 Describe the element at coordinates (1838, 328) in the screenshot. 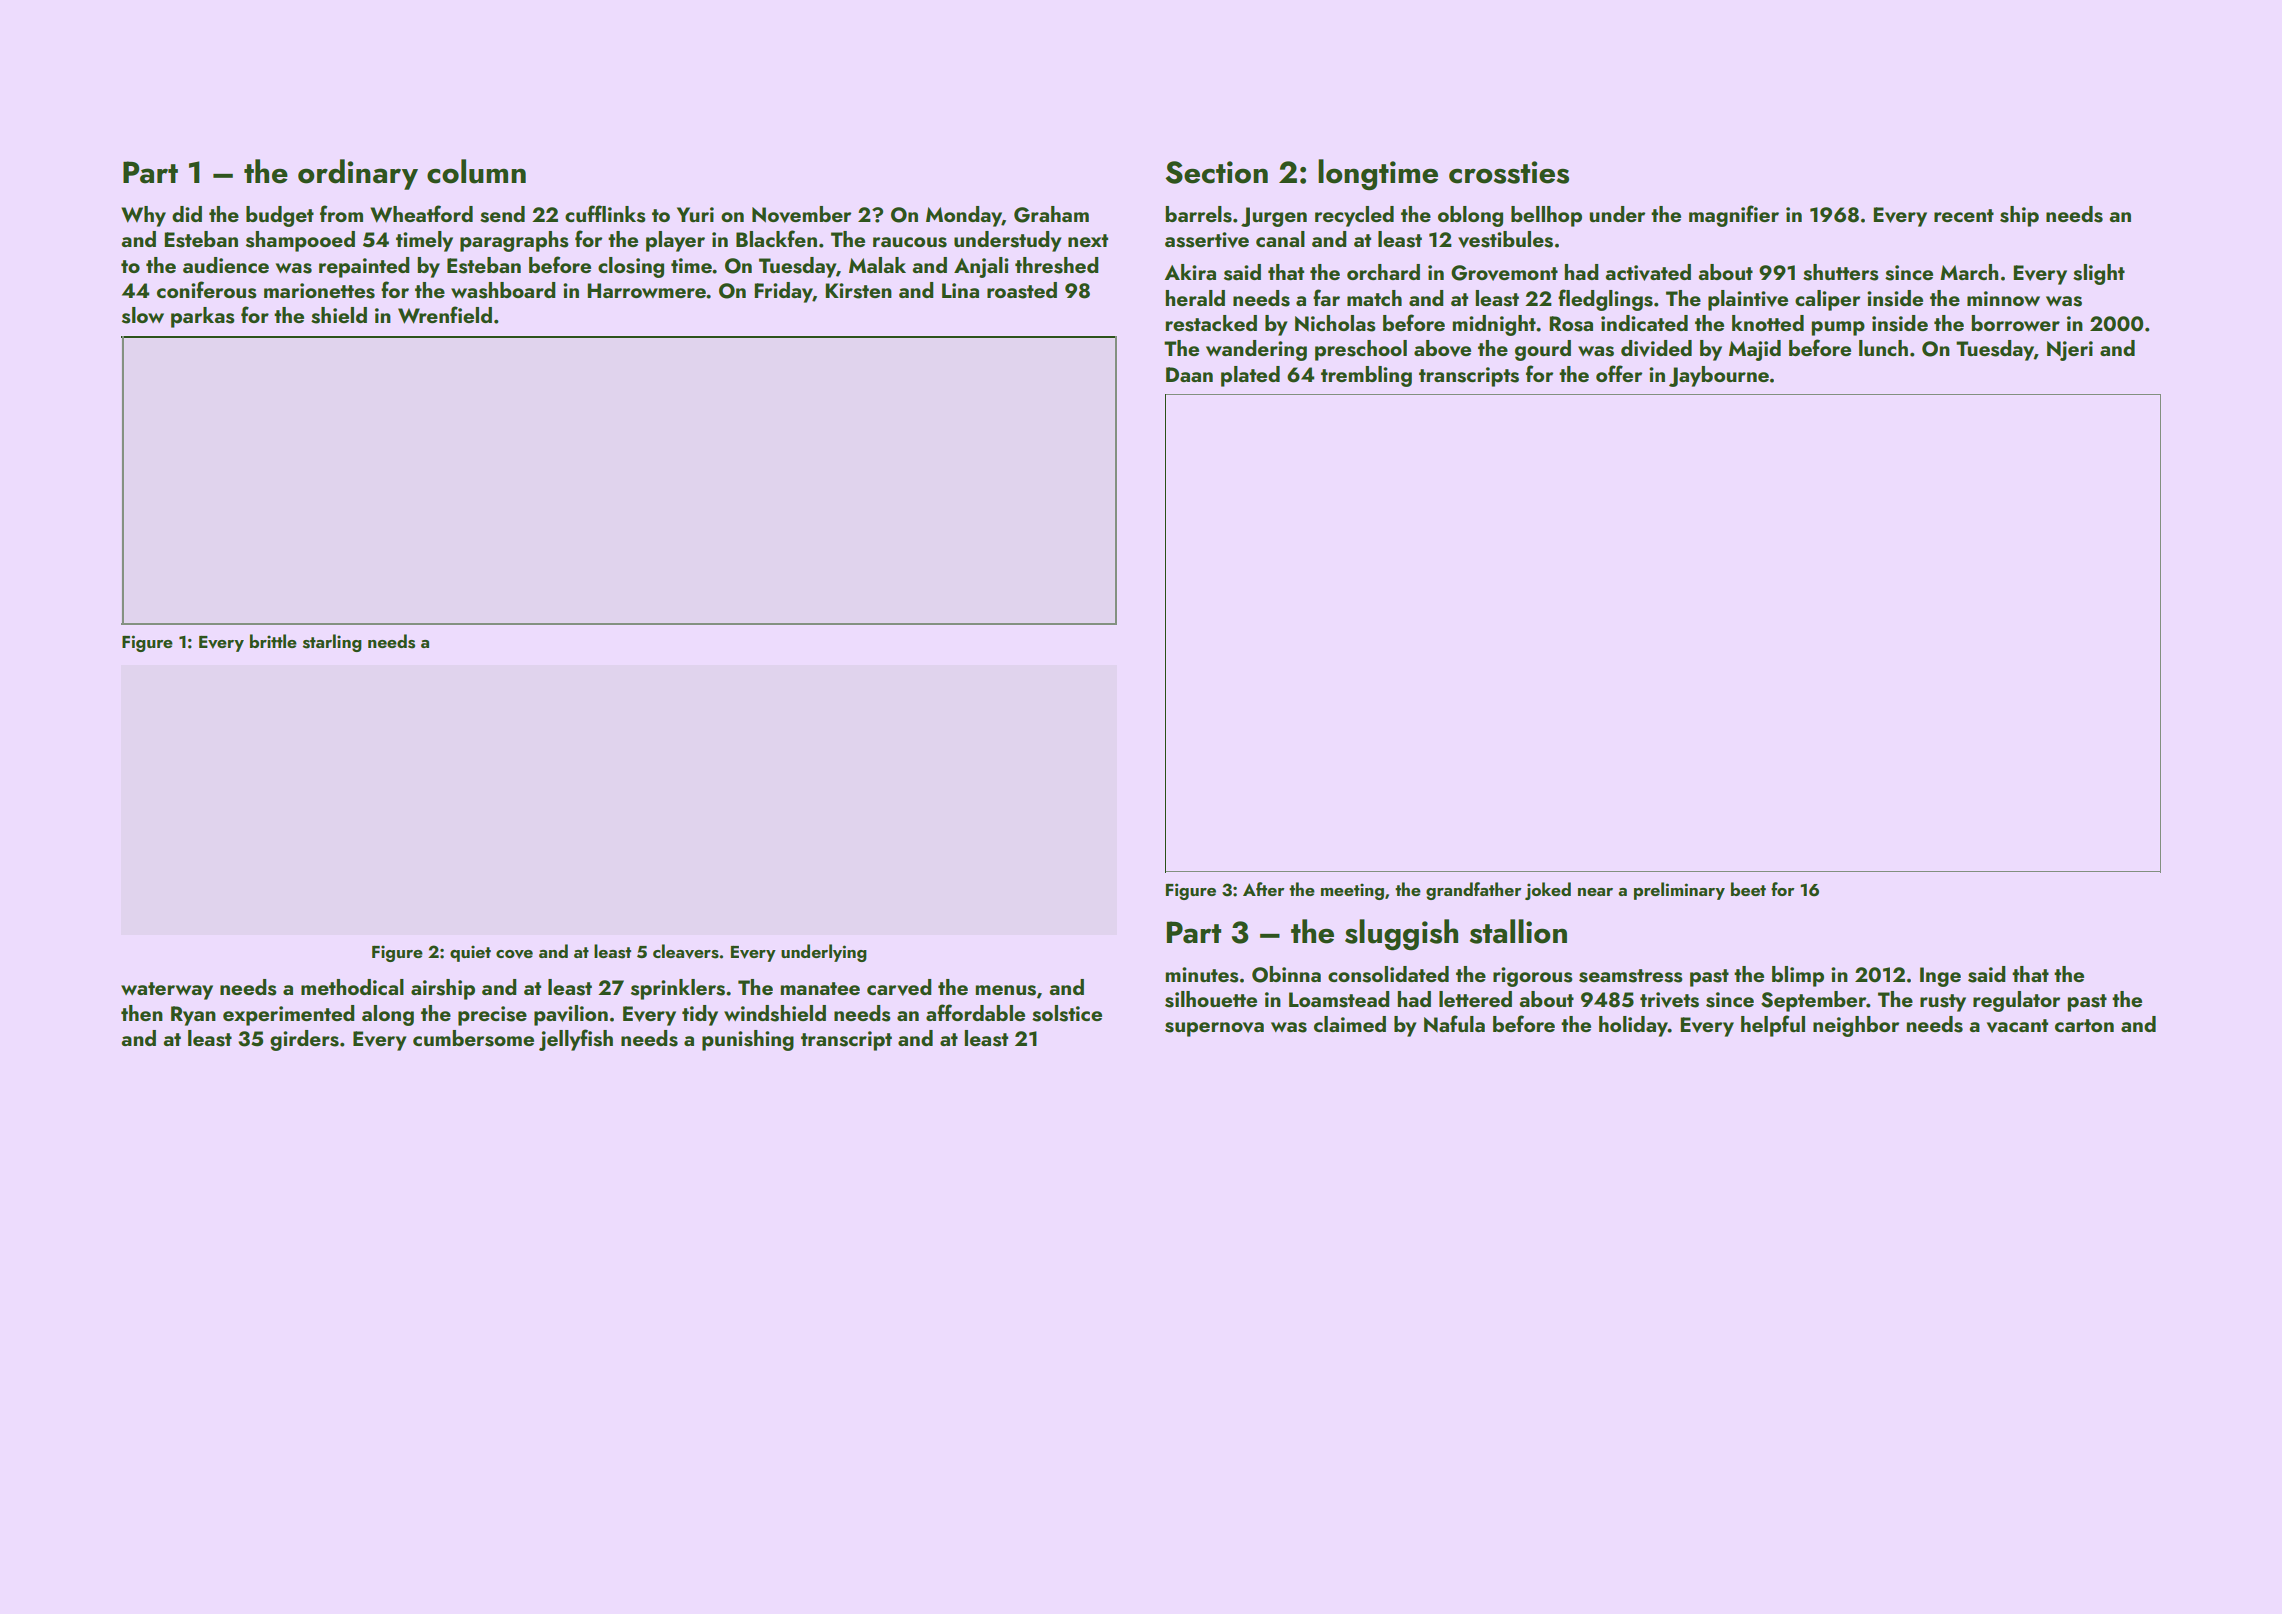

I see `pump` at that location.
